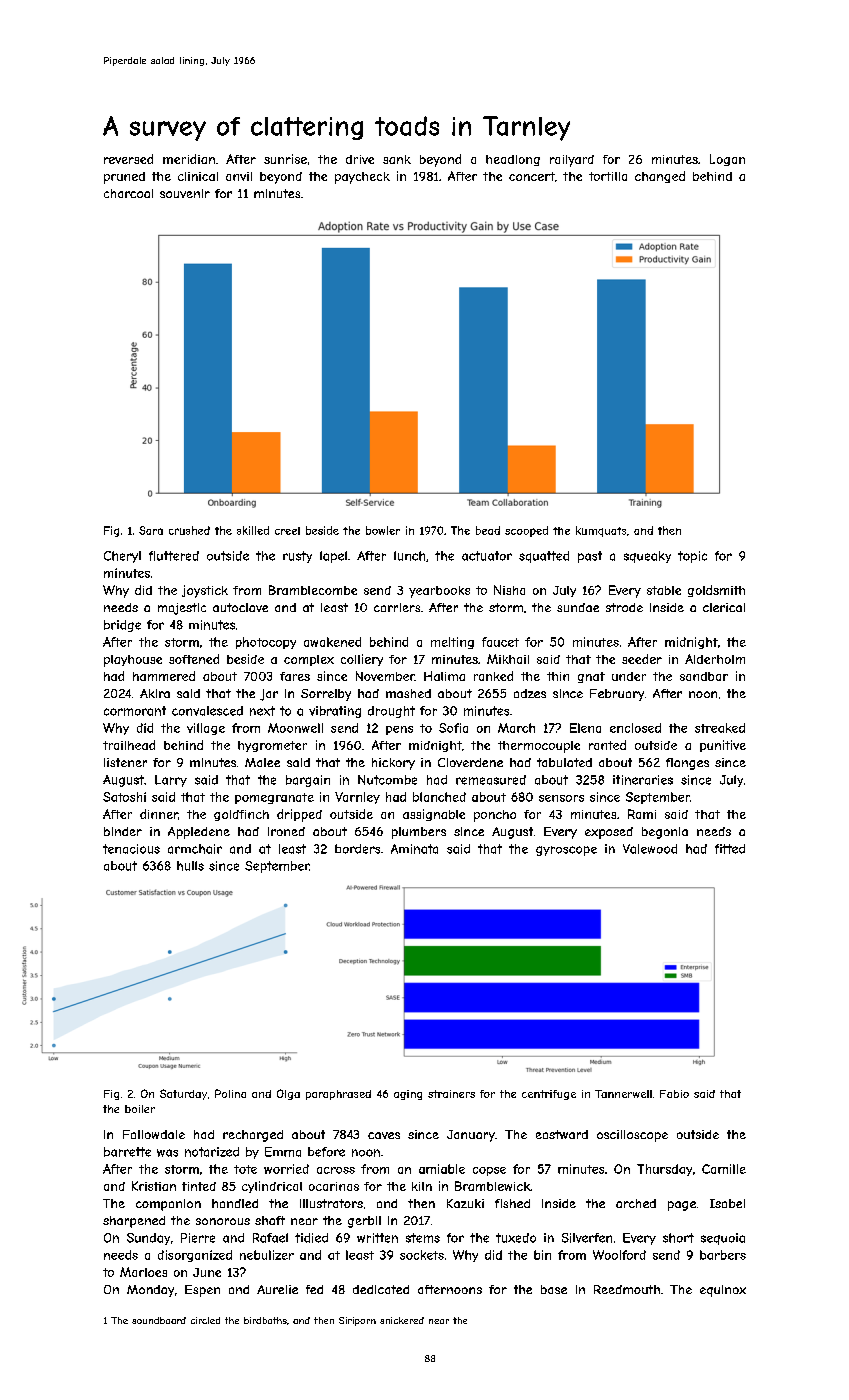  What do you see at coordinates (601, 531) in the screenshot?
I see `kumquats` at bounding box center [601, 531].
